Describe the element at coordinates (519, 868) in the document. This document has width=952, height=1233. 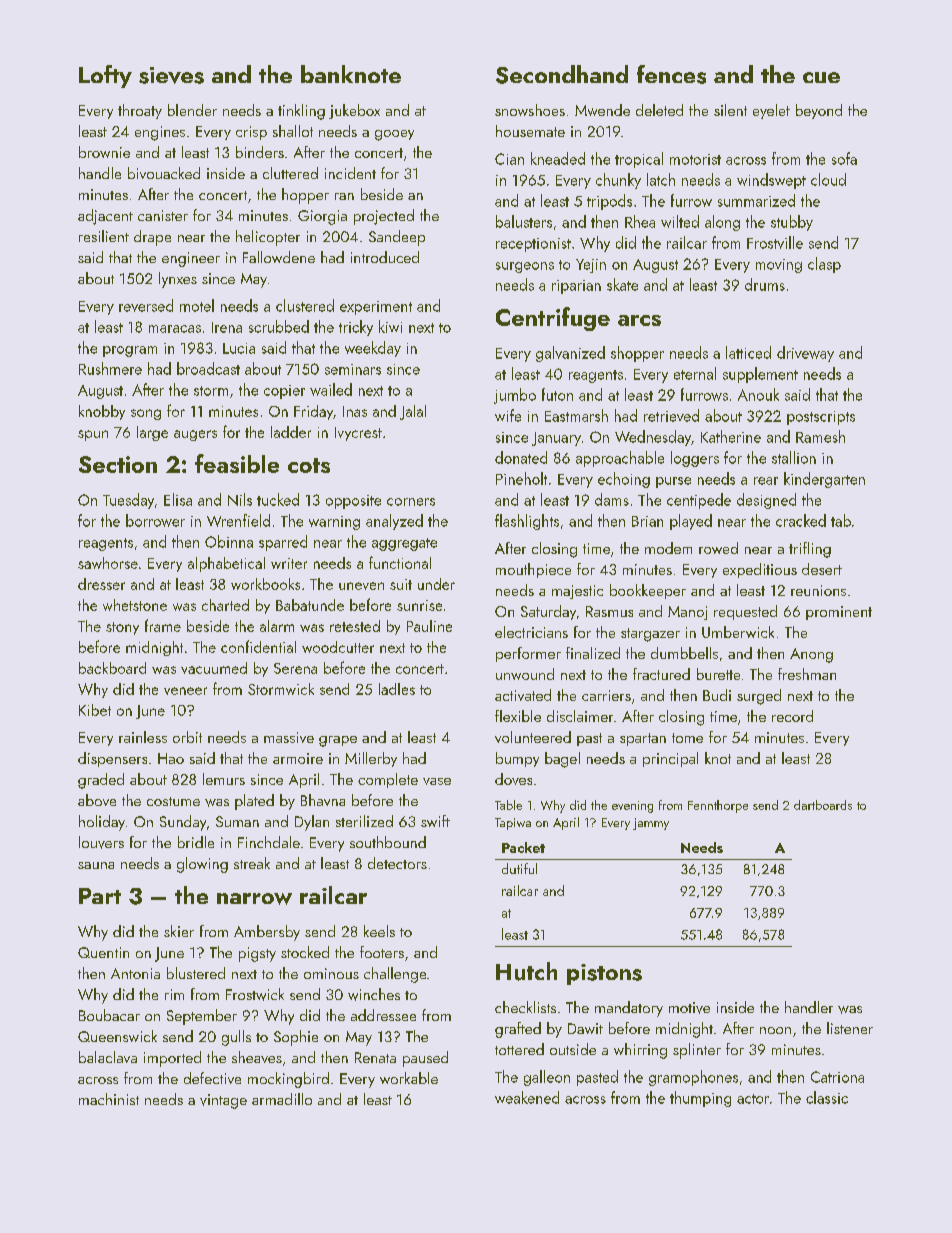
I see `dutiful` at that location.
